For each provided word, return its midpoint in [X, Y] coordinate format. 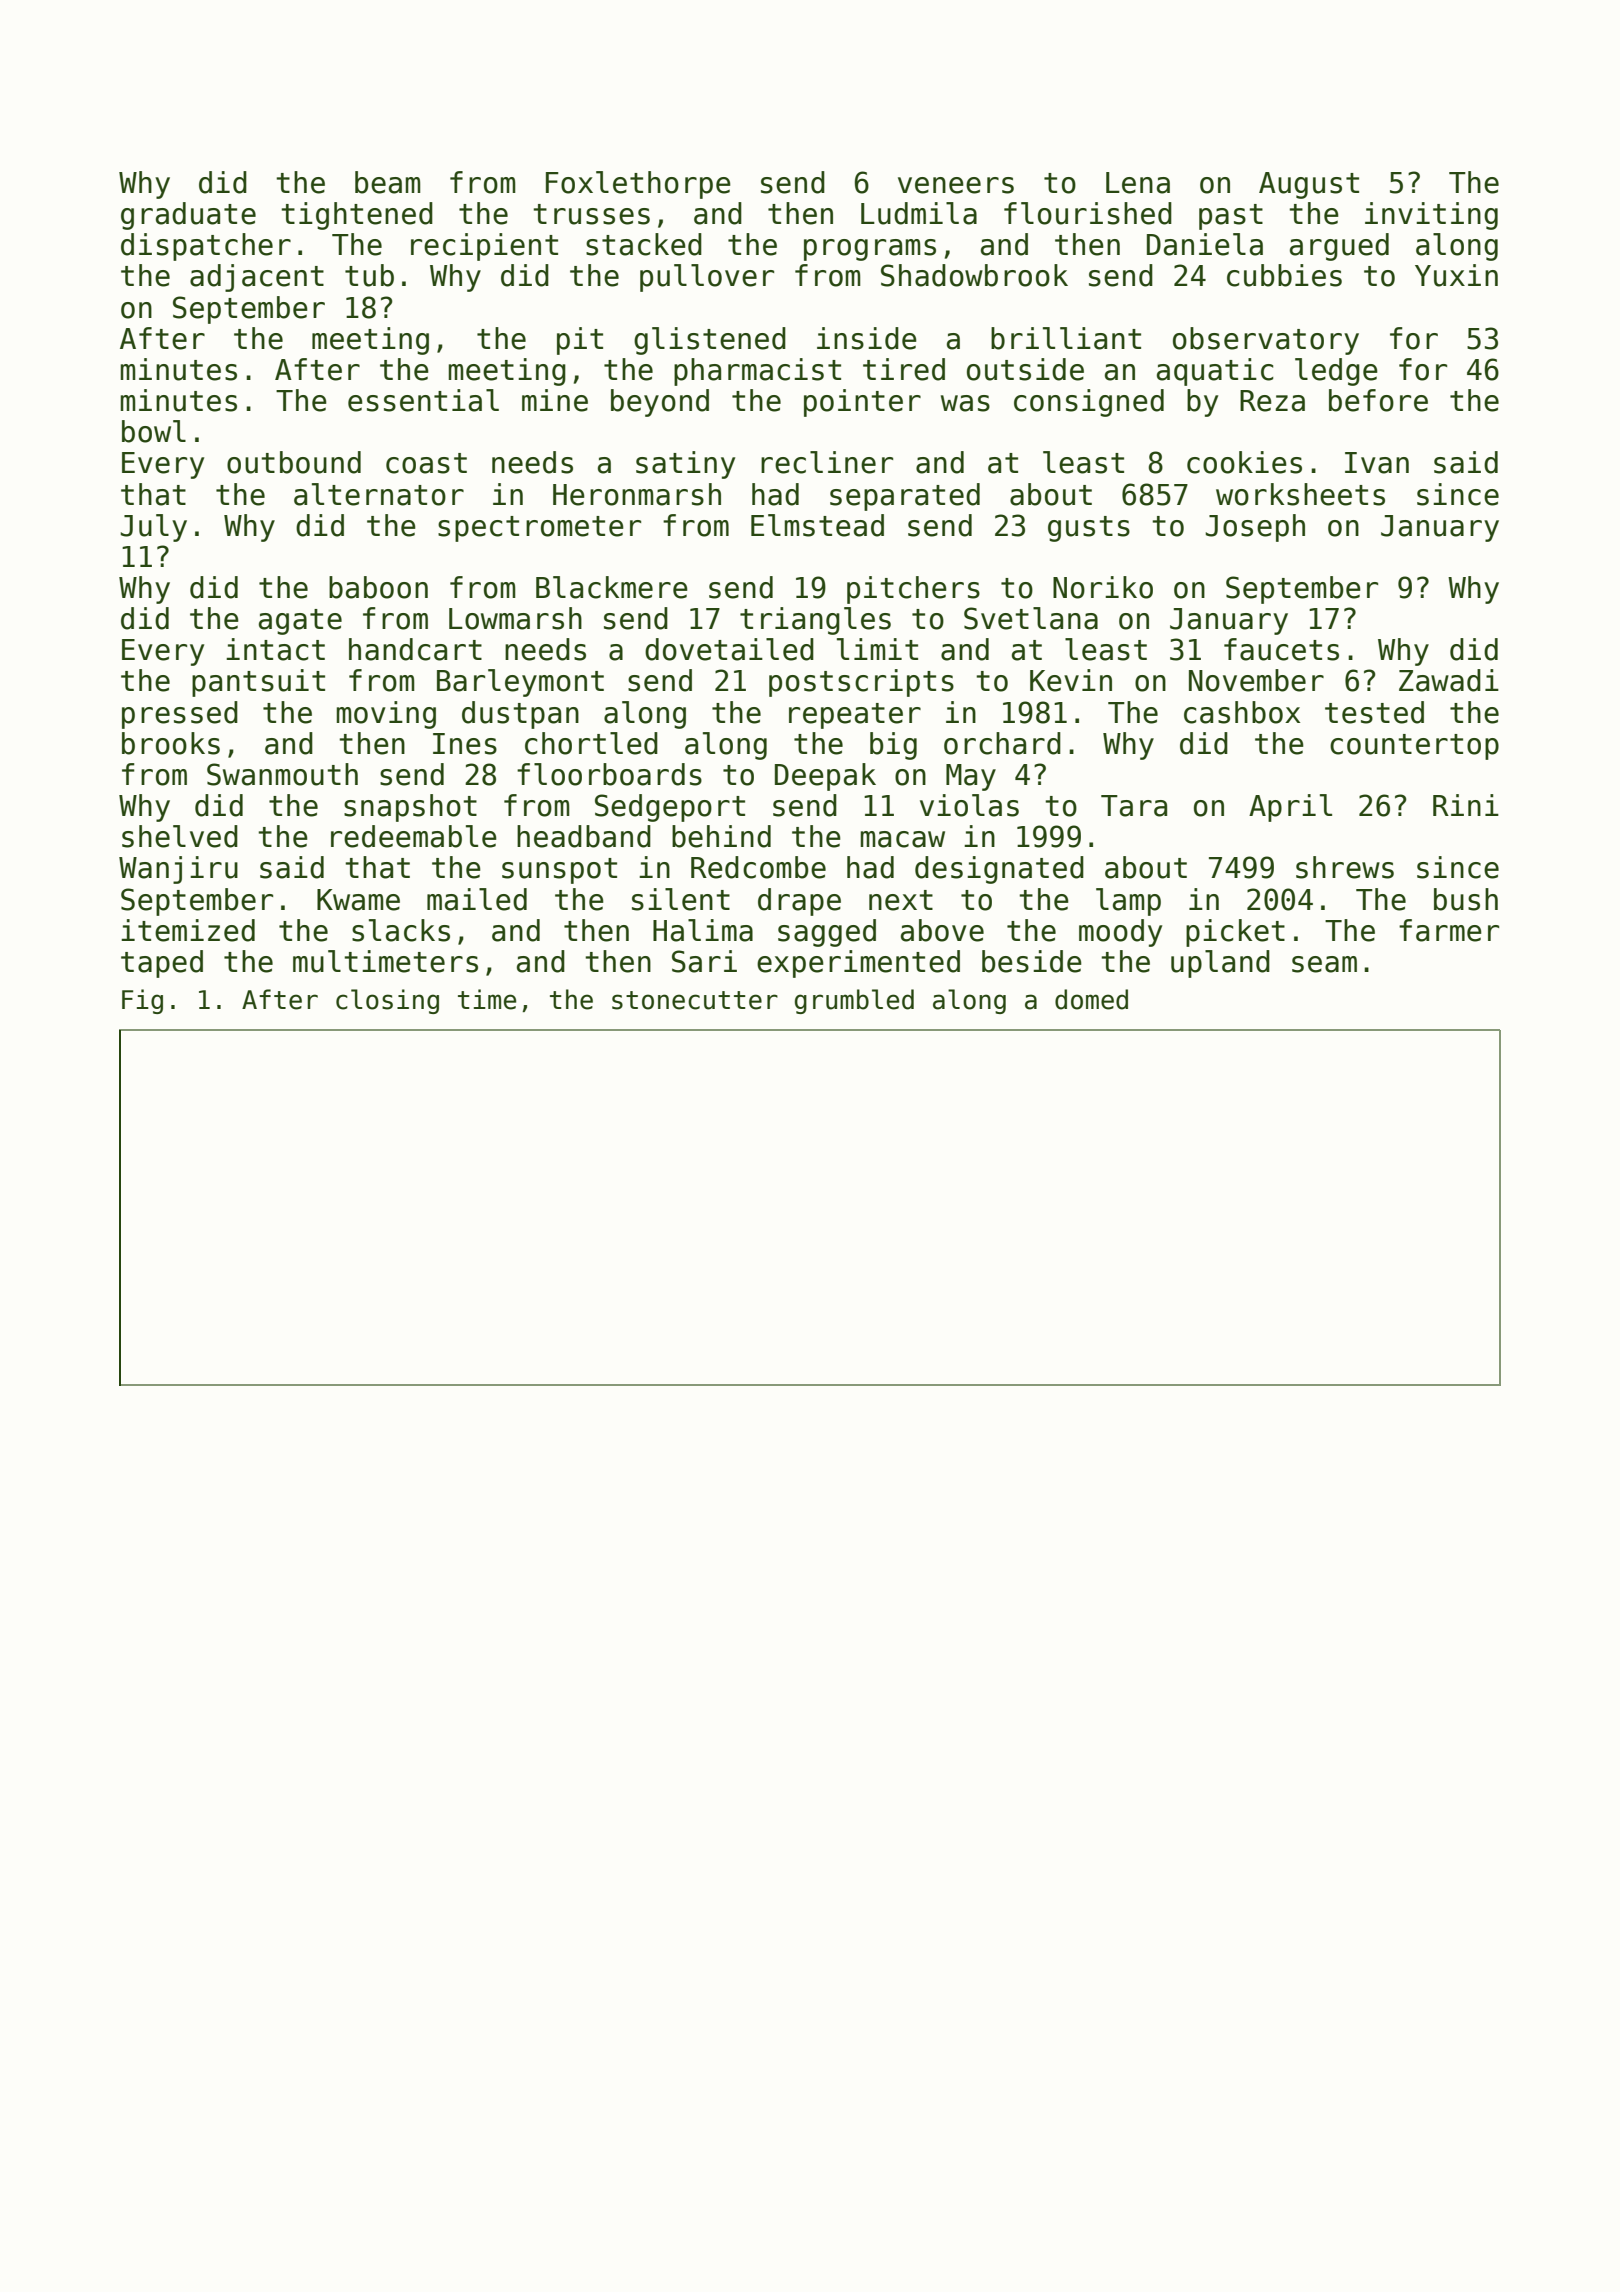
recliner [827, 462]
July [153, 528]
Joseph [1255, 528]
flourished [1088, 213]
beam [388, 182]
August [1309, 185]
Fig [142, 1001]
